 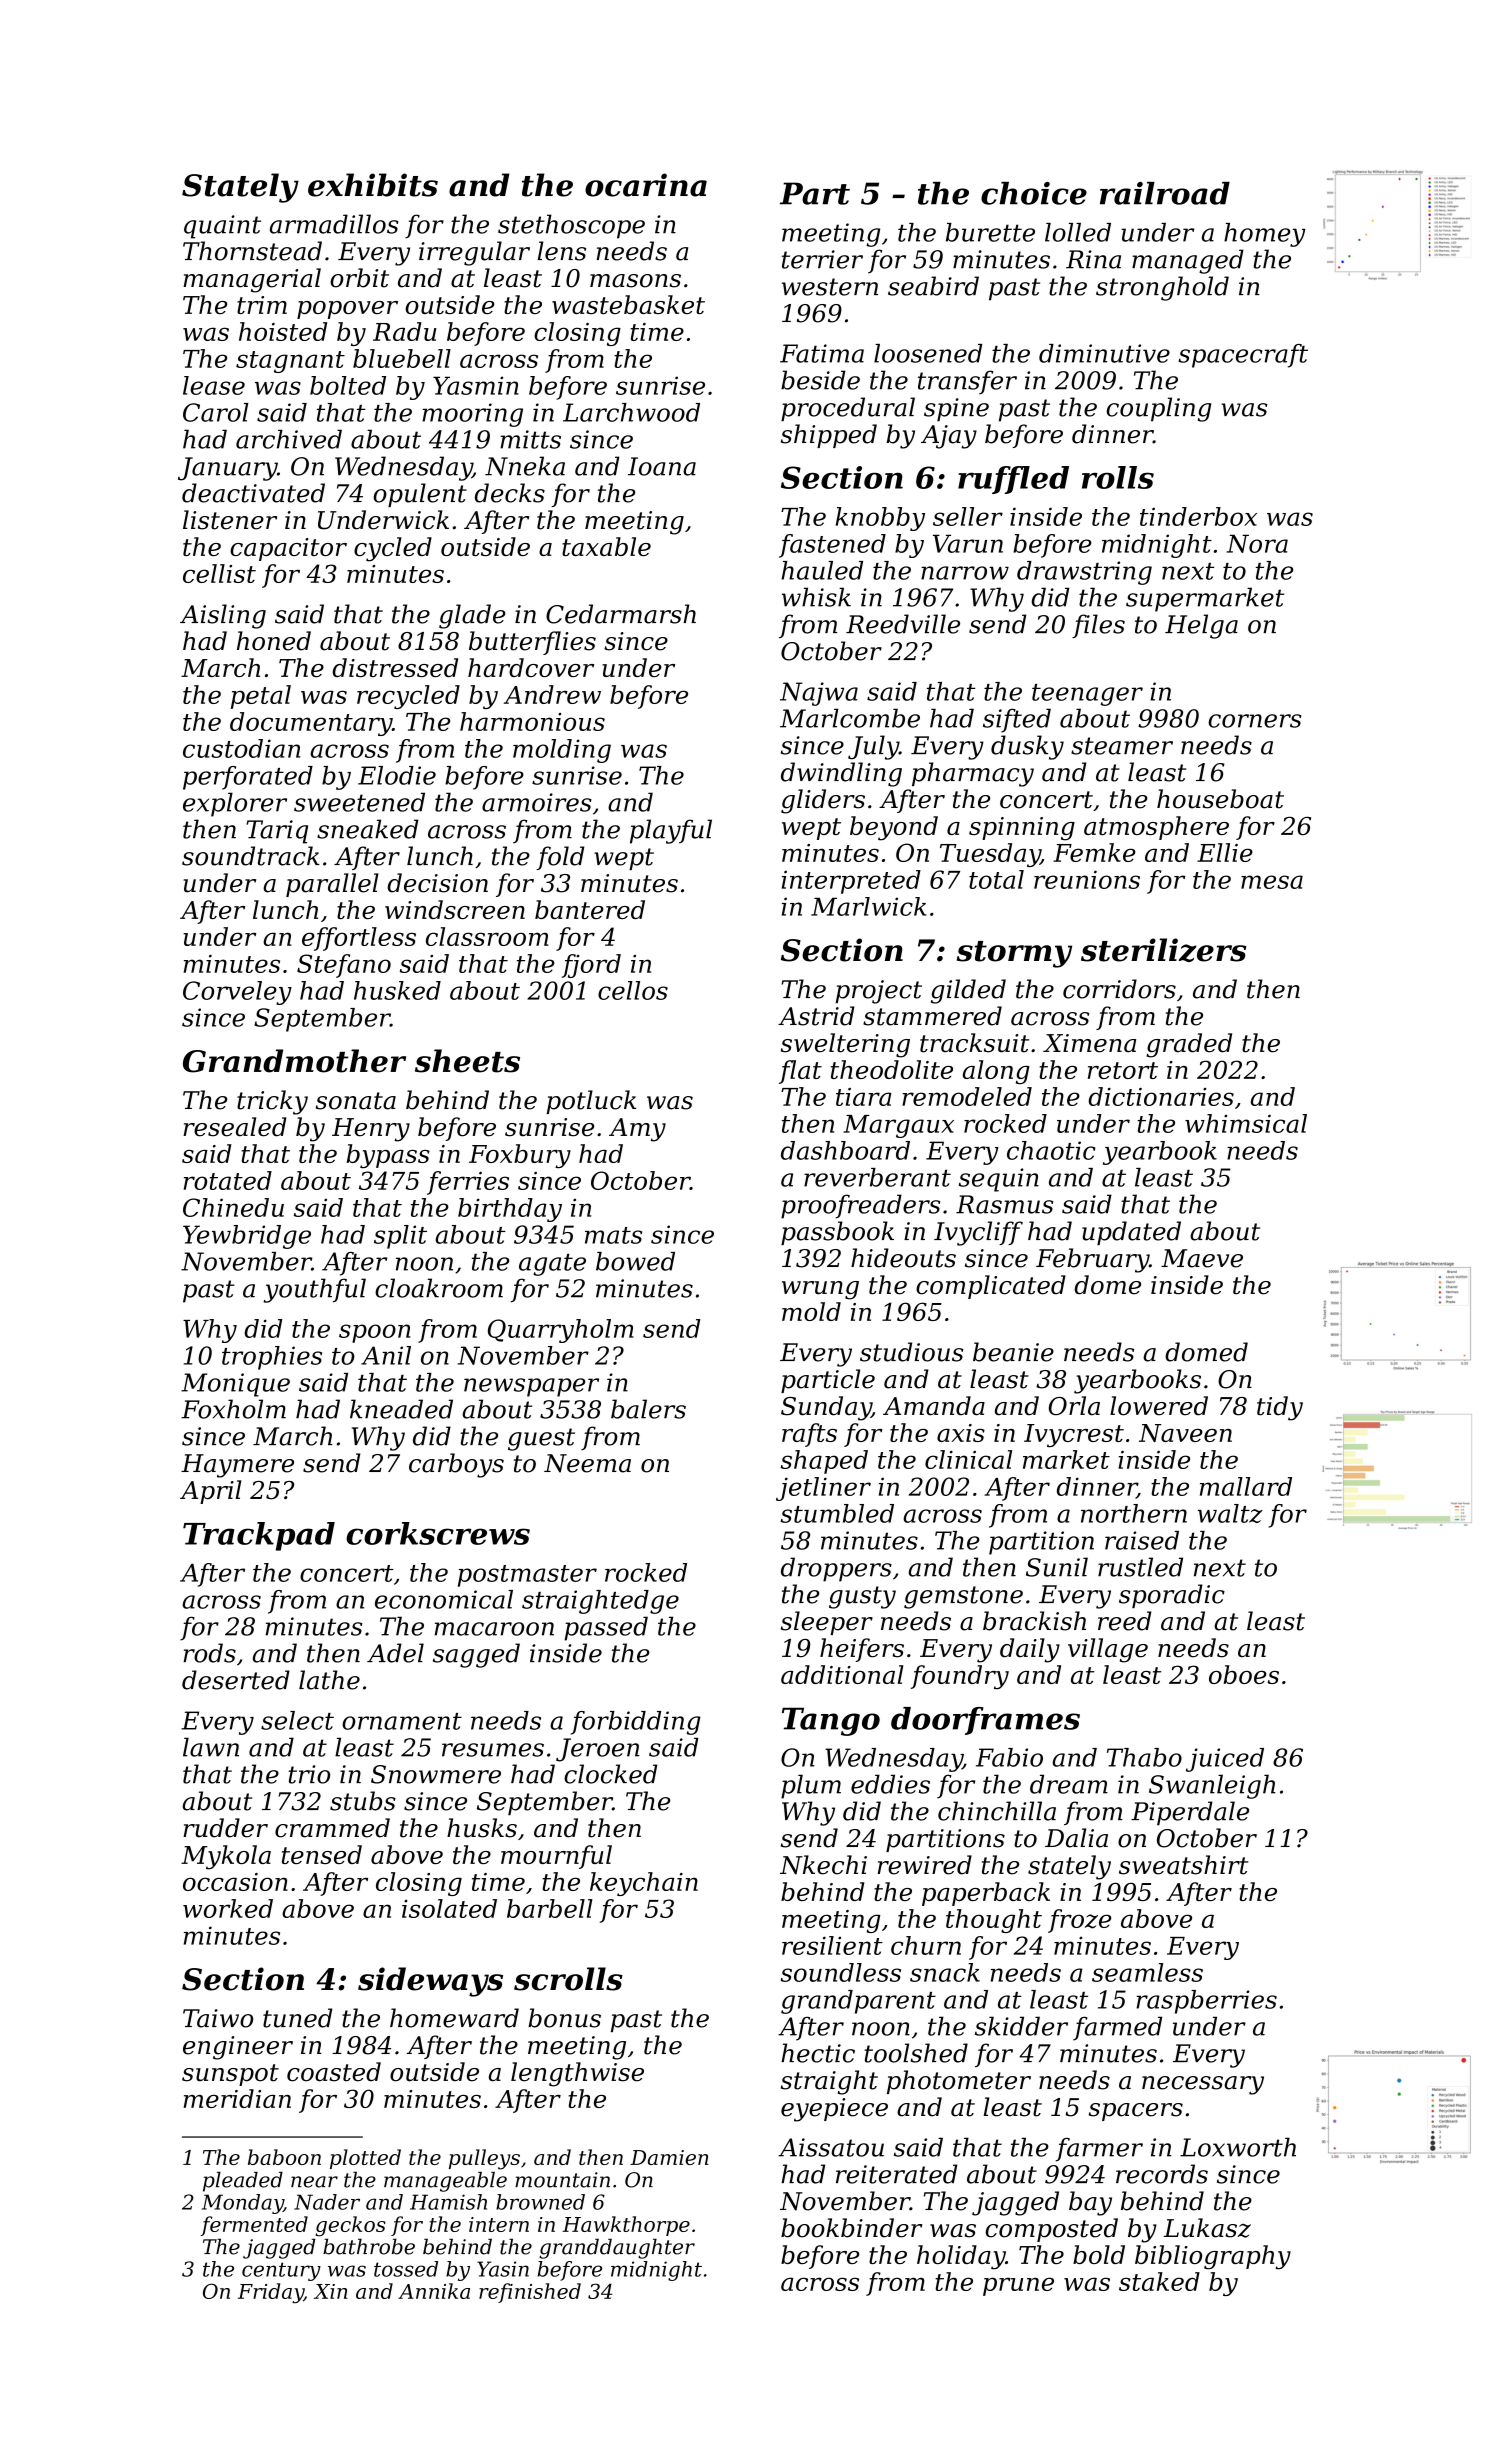 I want to click on tuned, so click(x=297, y=2018).
